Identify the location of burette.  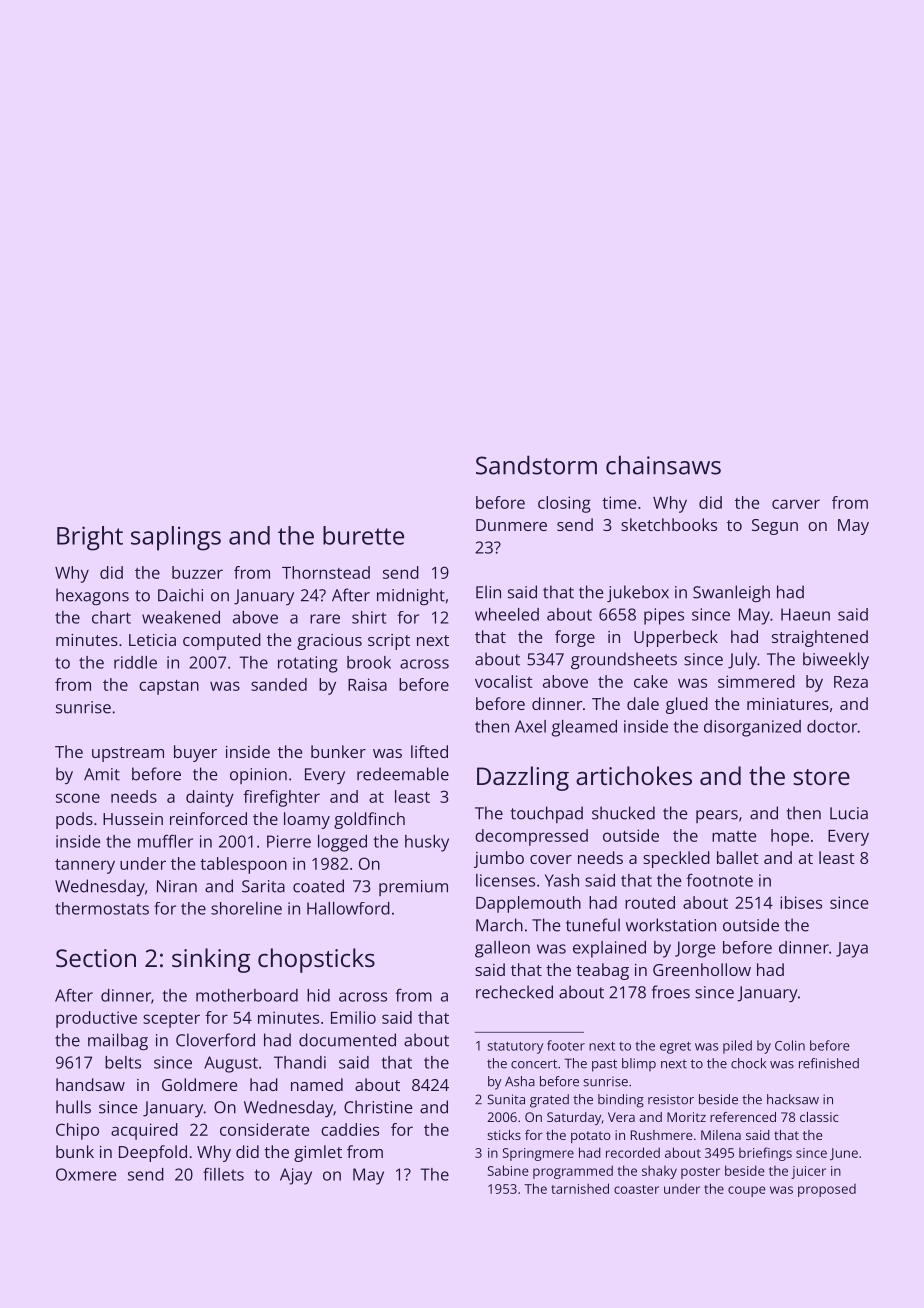
(363, 535).
